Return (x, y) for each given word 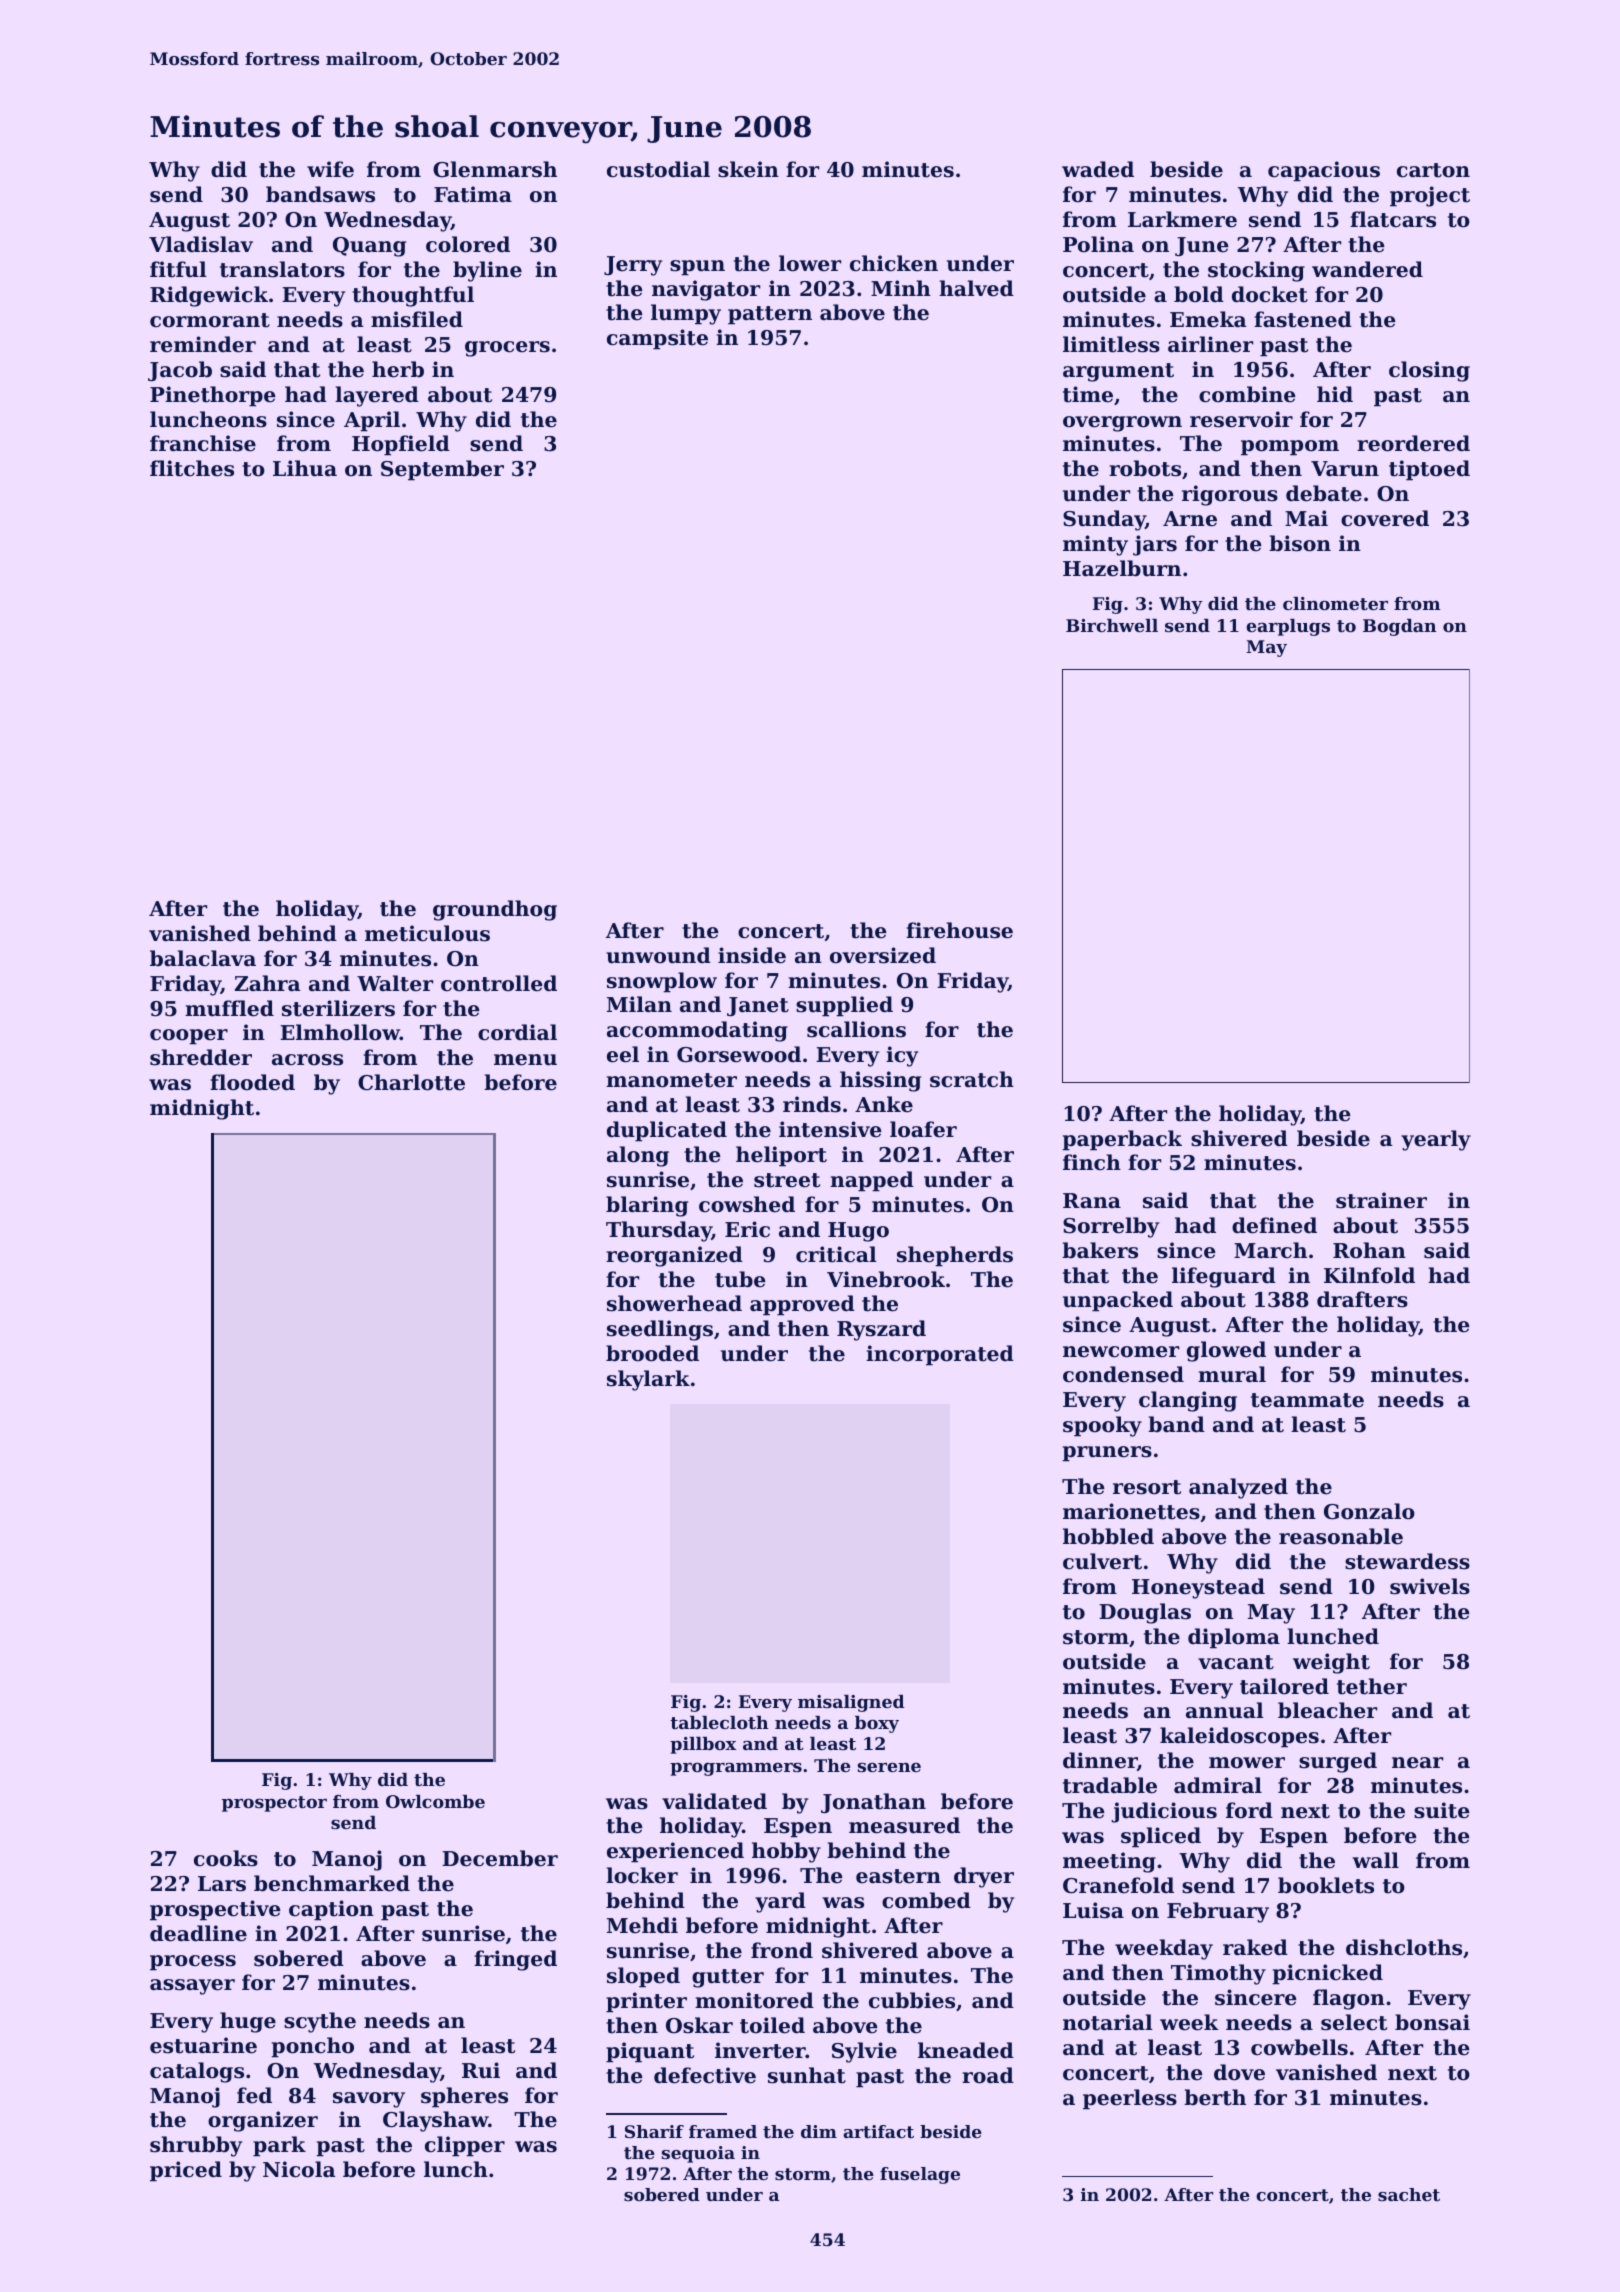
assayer (192, 1987)
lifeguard (1224, 1277)
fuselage (920, 2175)
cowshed (747, 1204)
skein (748, 169)
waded (1098, 169)
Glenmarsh (495, 169)
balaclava (203, 958)
